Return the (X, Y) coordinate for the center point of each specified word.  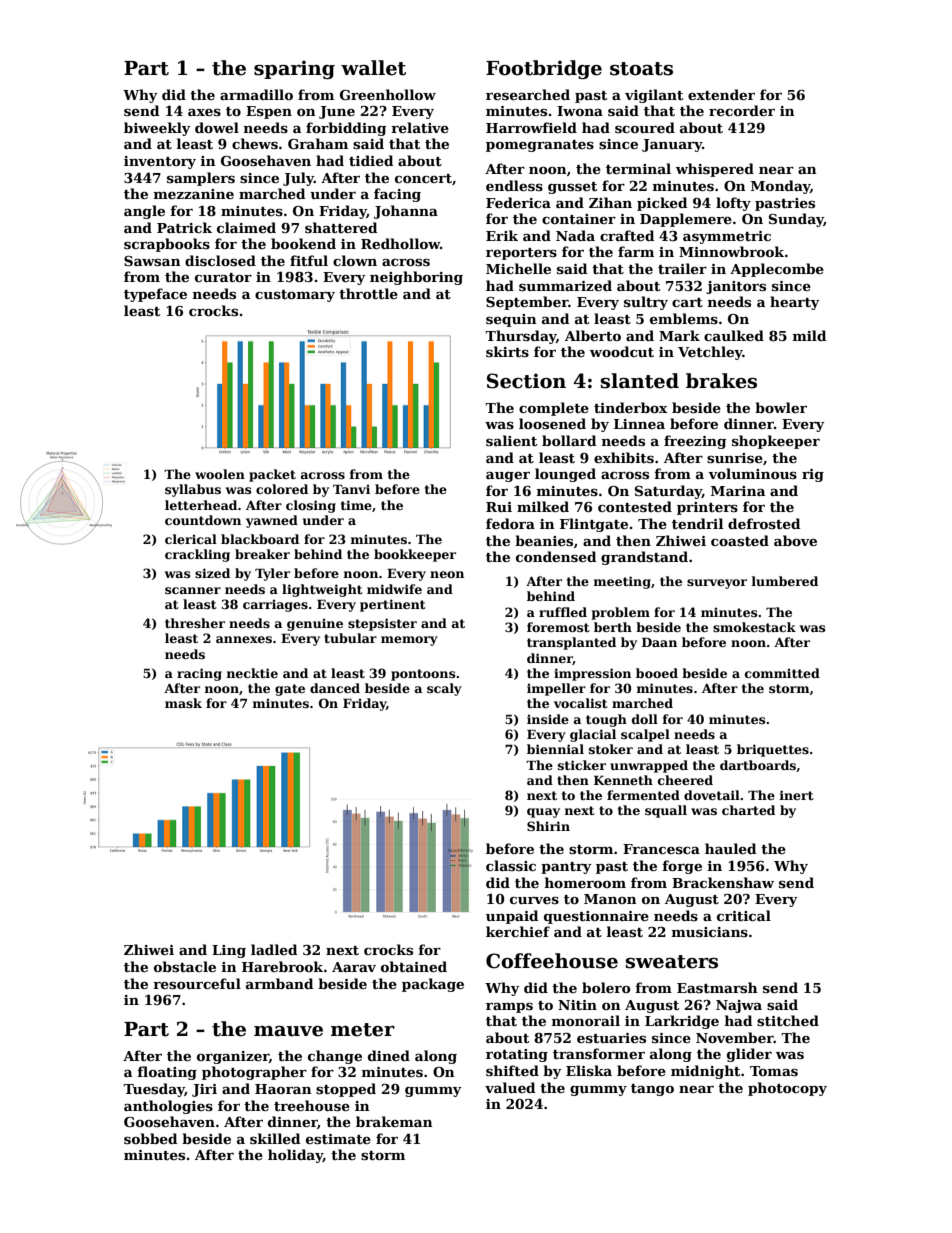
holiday (295, 1156)
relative (420, 127)
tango (652, 1090)
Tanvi (351, 489)
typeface (155, 295)
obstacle (185, 966)
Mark (679, 335)
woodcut (622, 351)
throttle (368, 293)
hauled (730, 848)
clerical (191, 539)
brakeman (394, 1121)
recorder (742, 110)
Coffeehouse (552, 961)
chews (255, 143)
